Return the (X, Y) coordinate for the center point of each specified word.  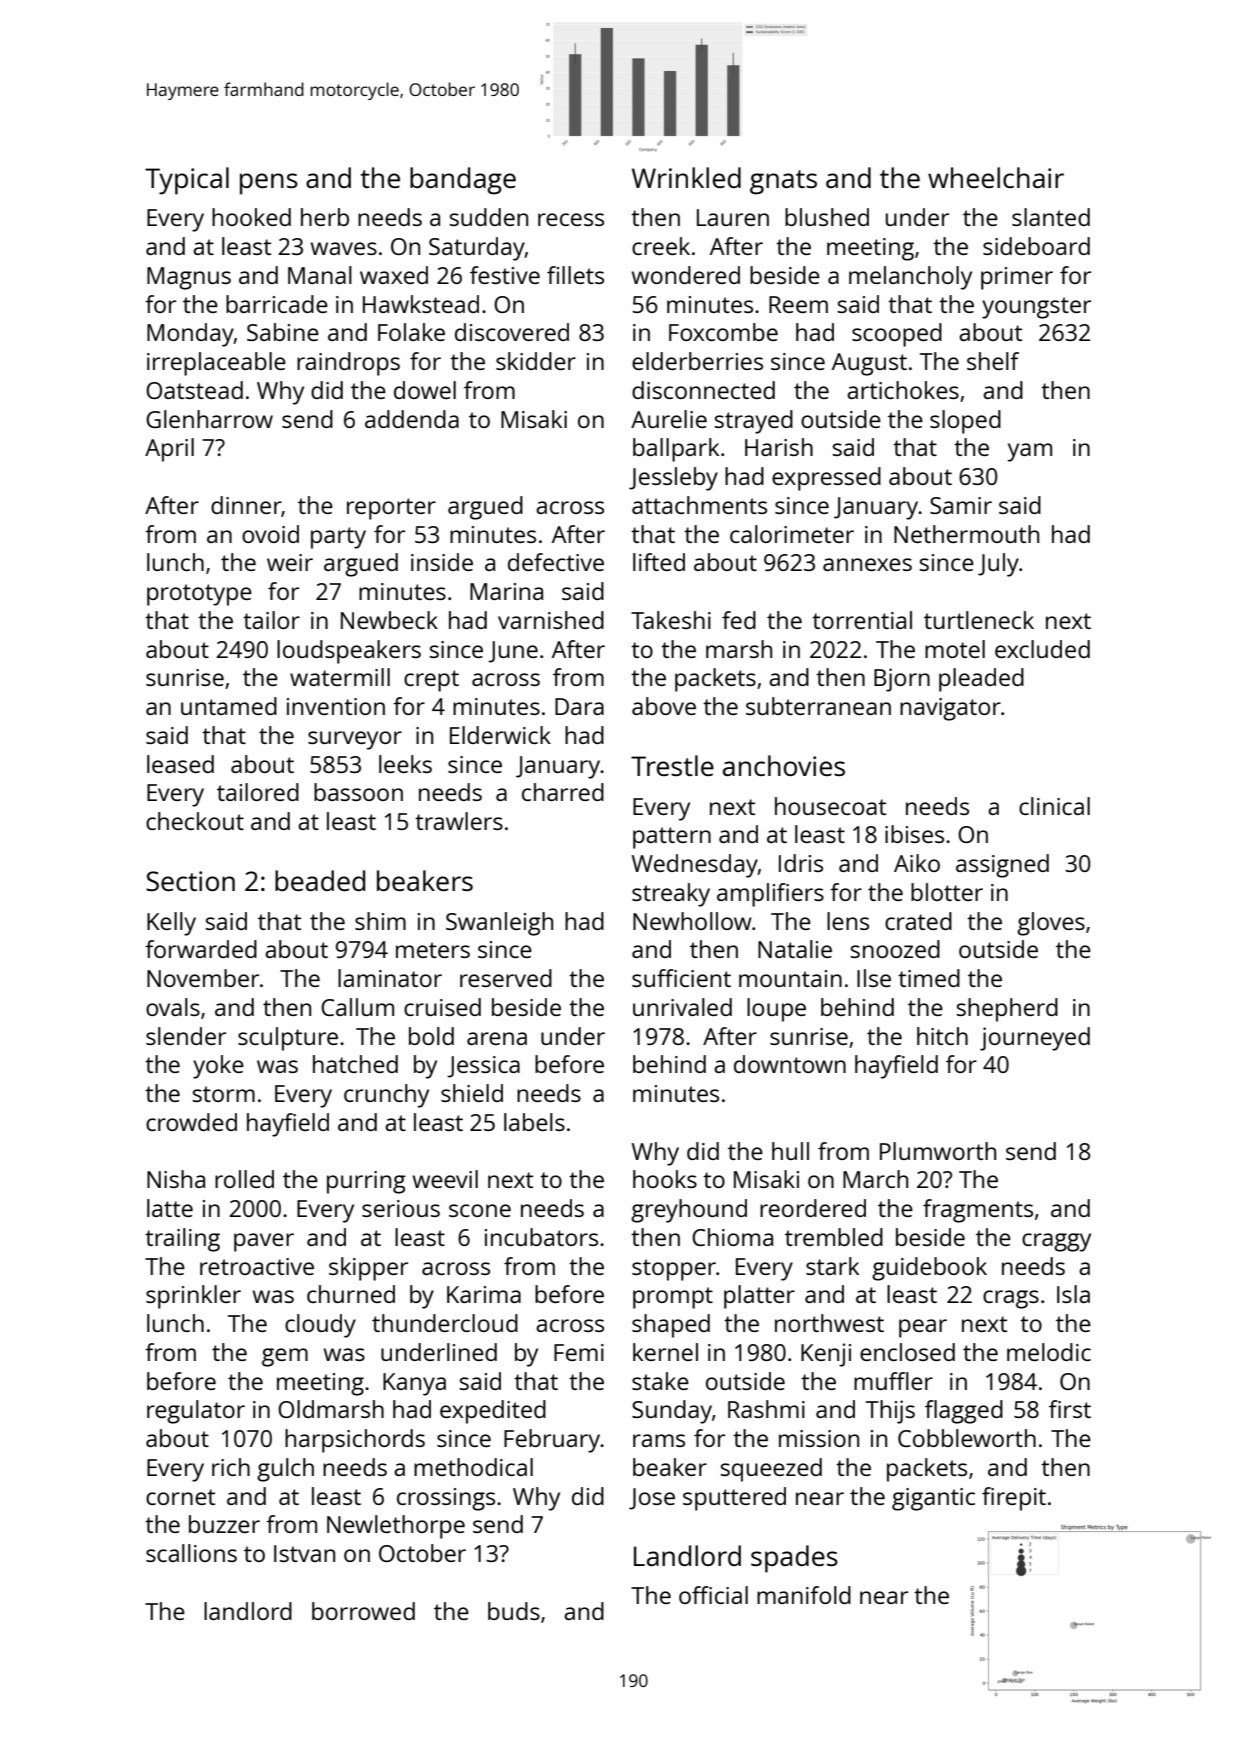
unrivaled (682, 1007)
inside (442, 562)
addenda (412, 419)
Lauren (733, 217)
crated (918, 921)
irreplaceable (216, 364)
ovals (173, 1007)
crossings (446, 1499)
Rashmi (766, 1409)
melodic (1049, 1352)
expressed (826, 479)
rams (659, 1440)
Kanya (414, 1384)
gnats (783, 182)
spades (794, 1559)
